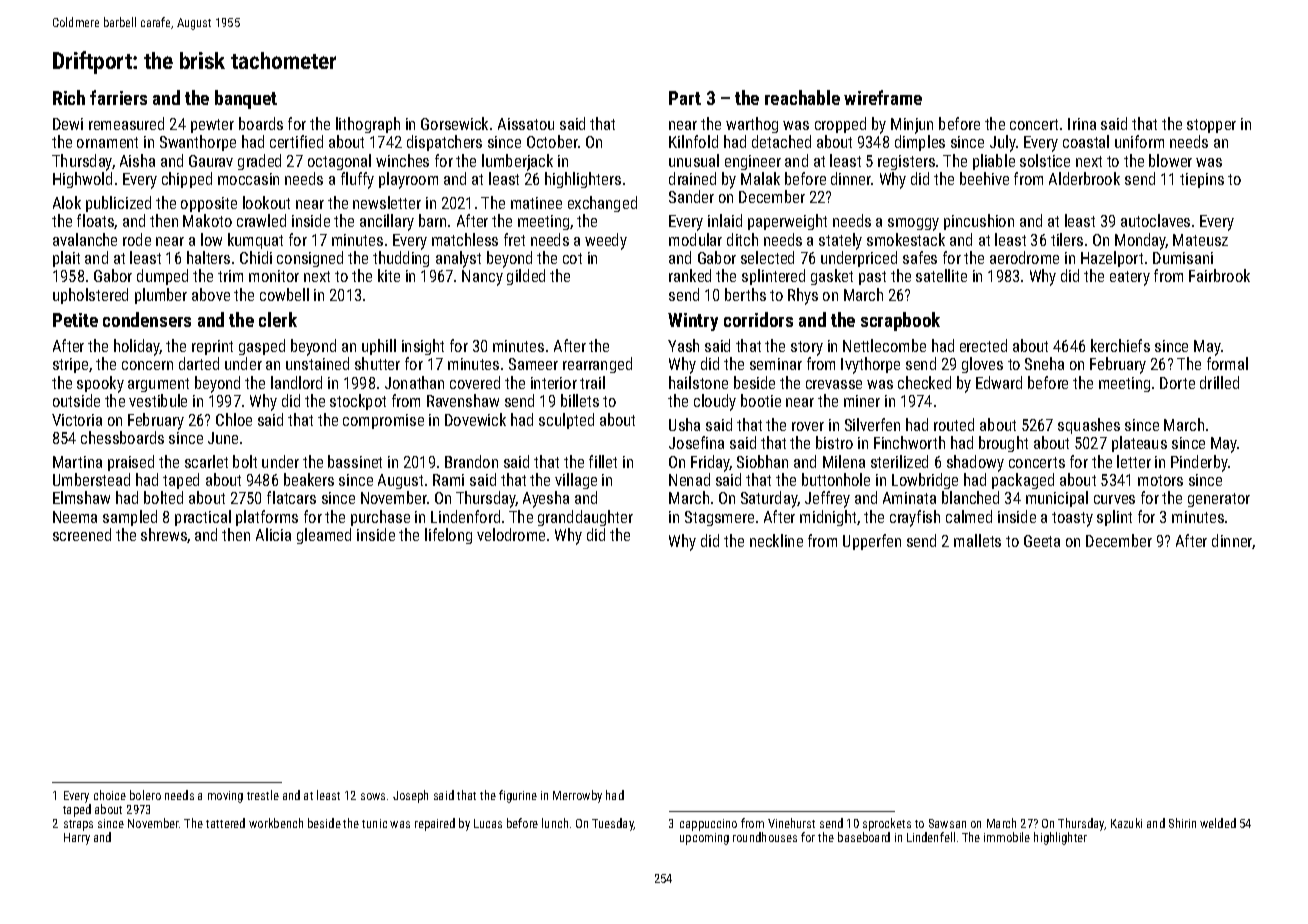  I want to click on halters, so click(208, 257).
